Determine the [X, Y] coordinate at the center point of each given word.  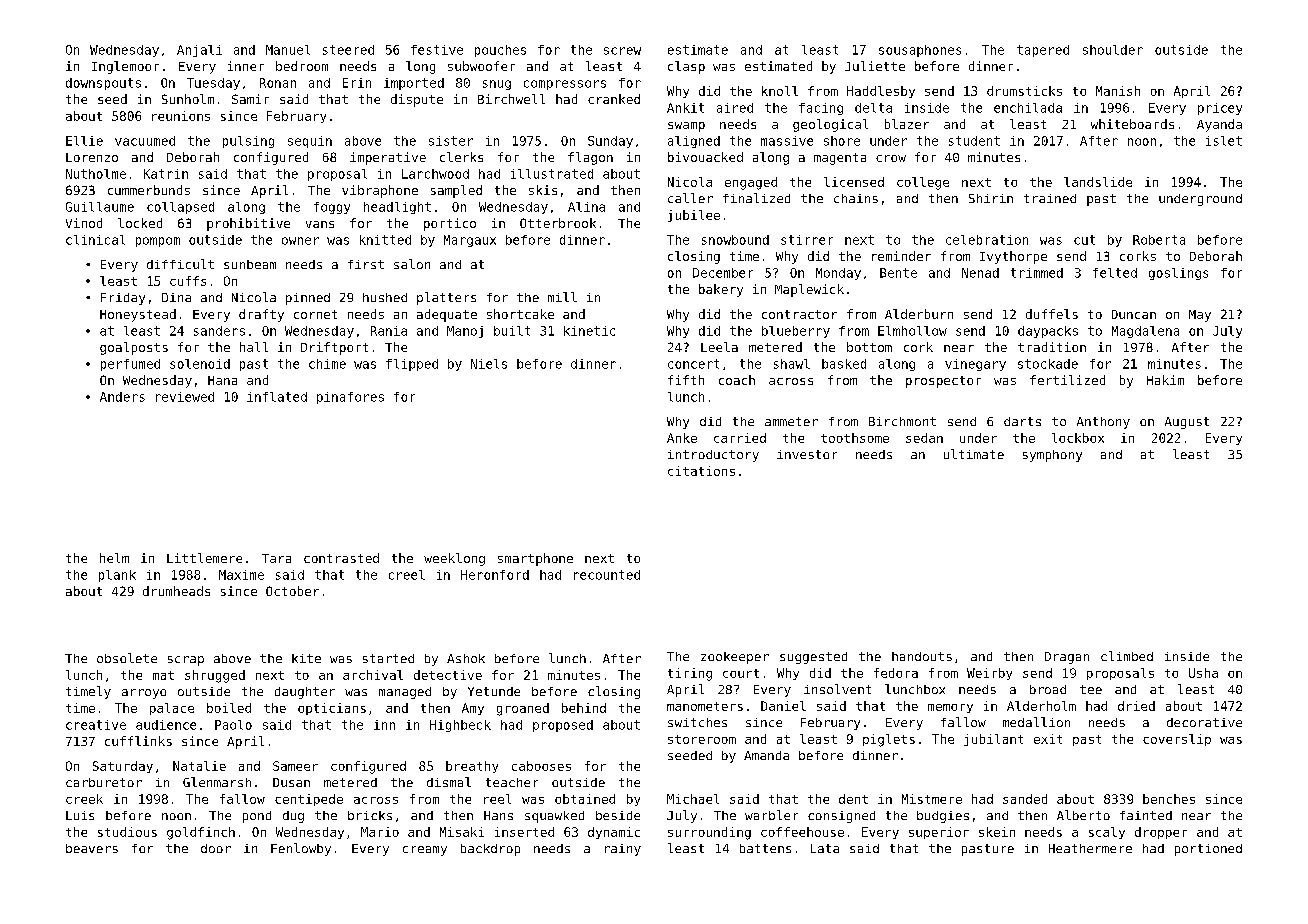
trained [1050, 198]
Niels [489, 364]
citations [701, 471]
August [1187, 423]
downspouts [103, 84]
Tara [276, 558]
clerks [461, 157]
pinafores [350, 398]
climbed [1127, 656]
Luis [80, 815]
